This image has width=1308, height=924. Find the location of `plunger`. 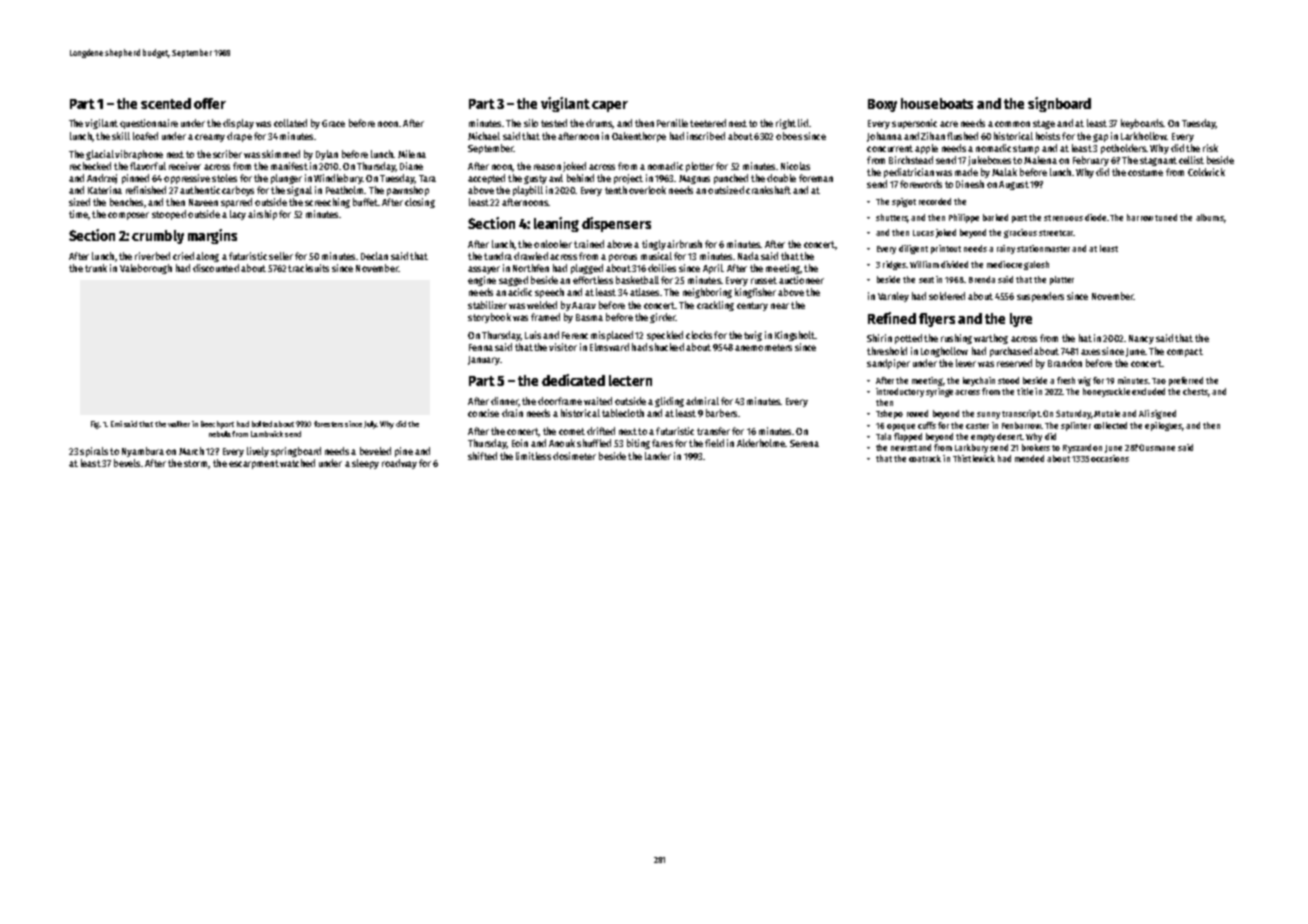

plunger is located at coordinates (286, 179).
